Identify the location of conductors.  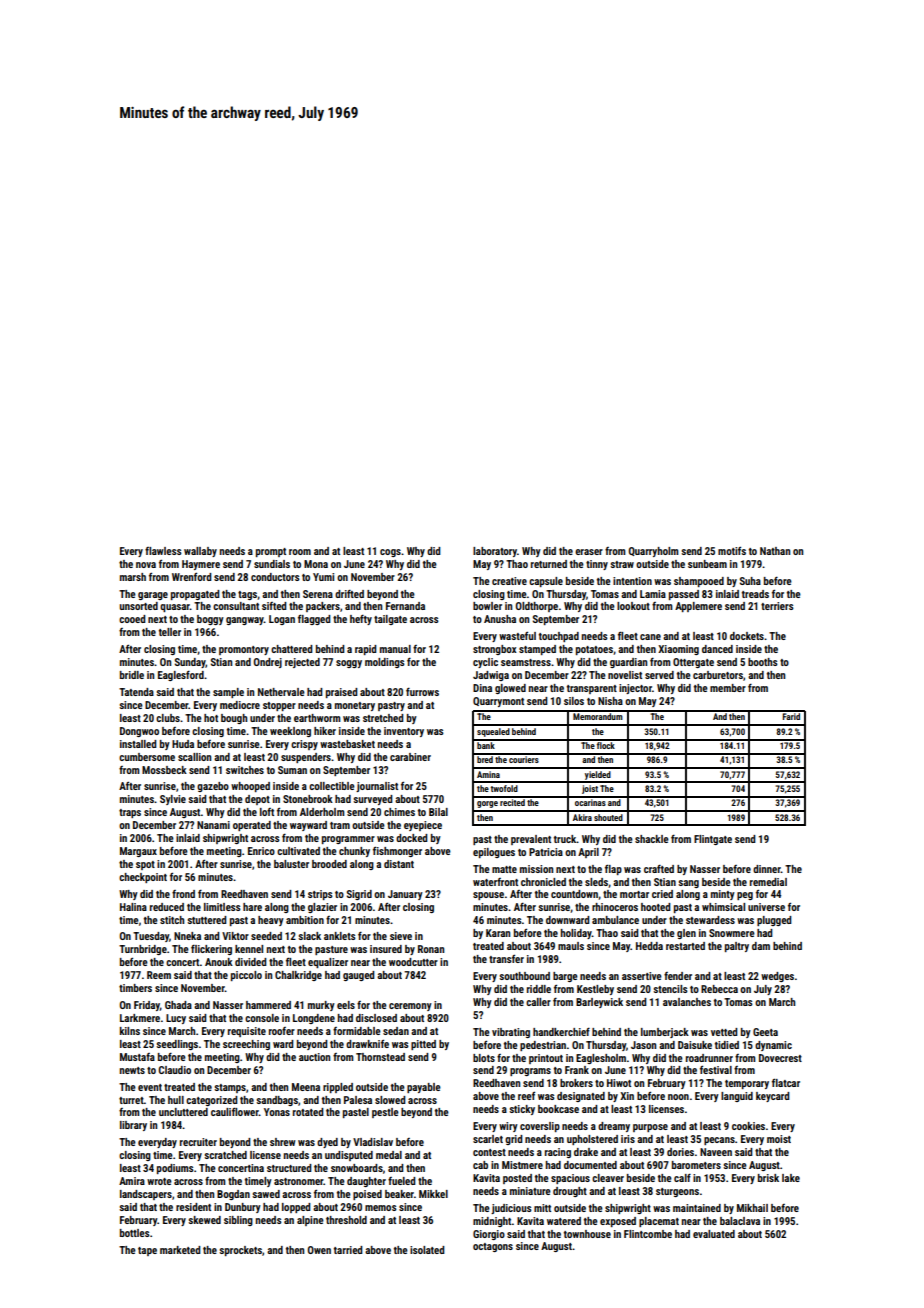
(275, 577).
